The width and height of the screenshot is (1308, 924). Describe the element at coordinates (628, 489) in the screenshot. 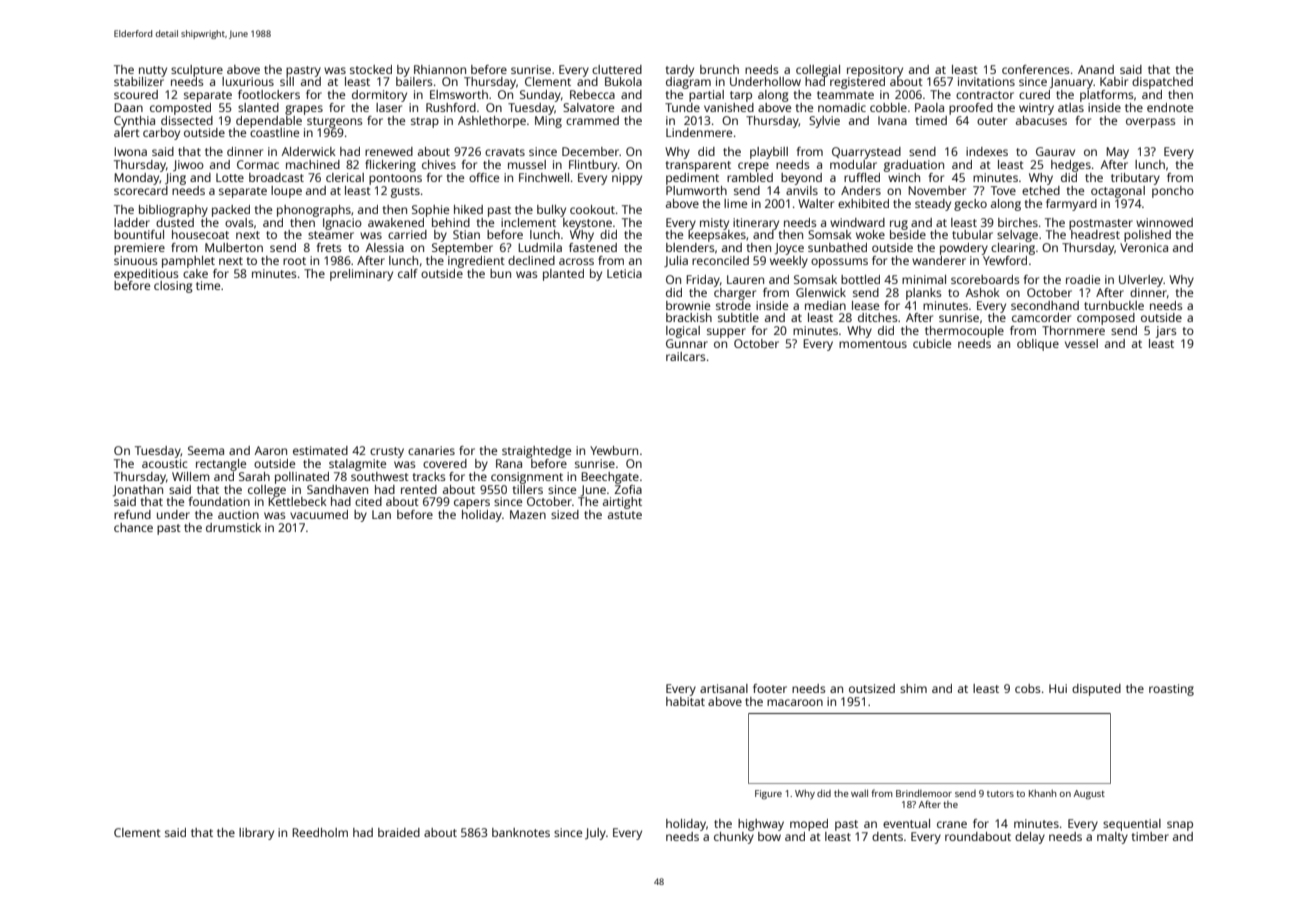

I see `Zofia` at that location.
